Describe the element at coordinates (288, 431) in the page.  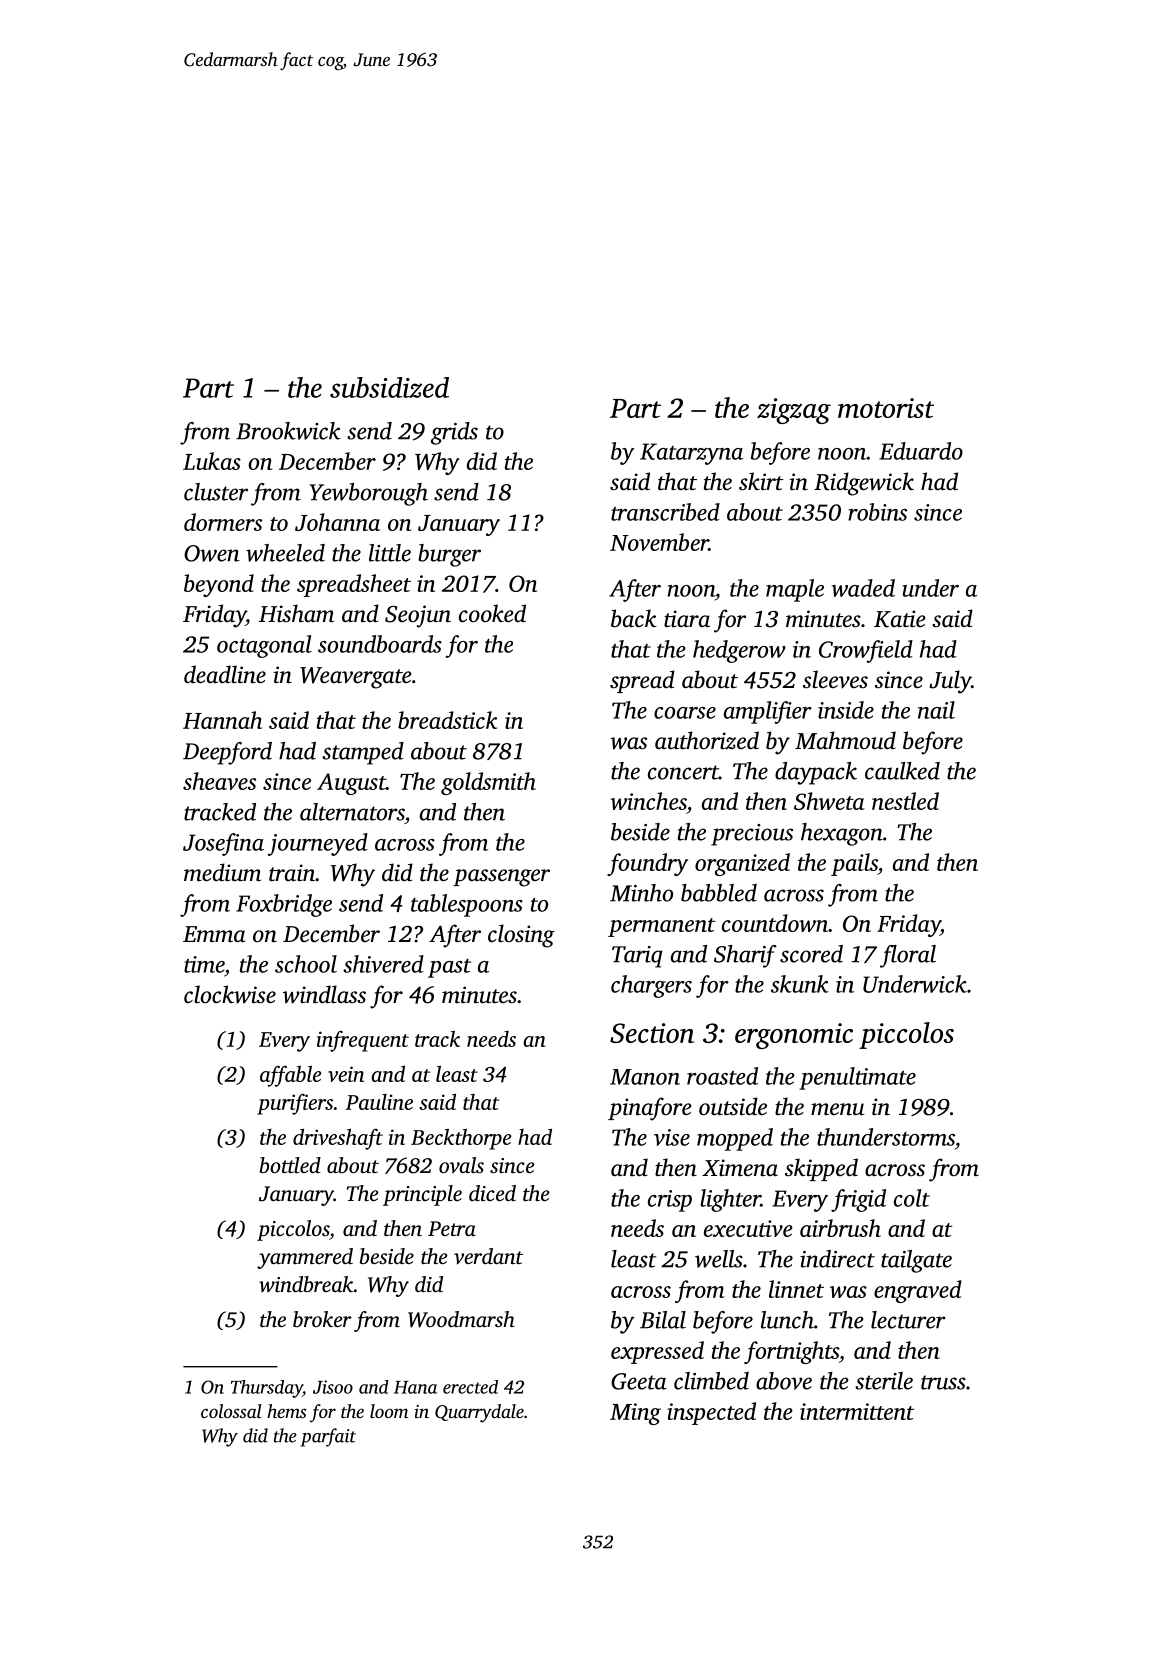
I see `Brookwick` at that location.
